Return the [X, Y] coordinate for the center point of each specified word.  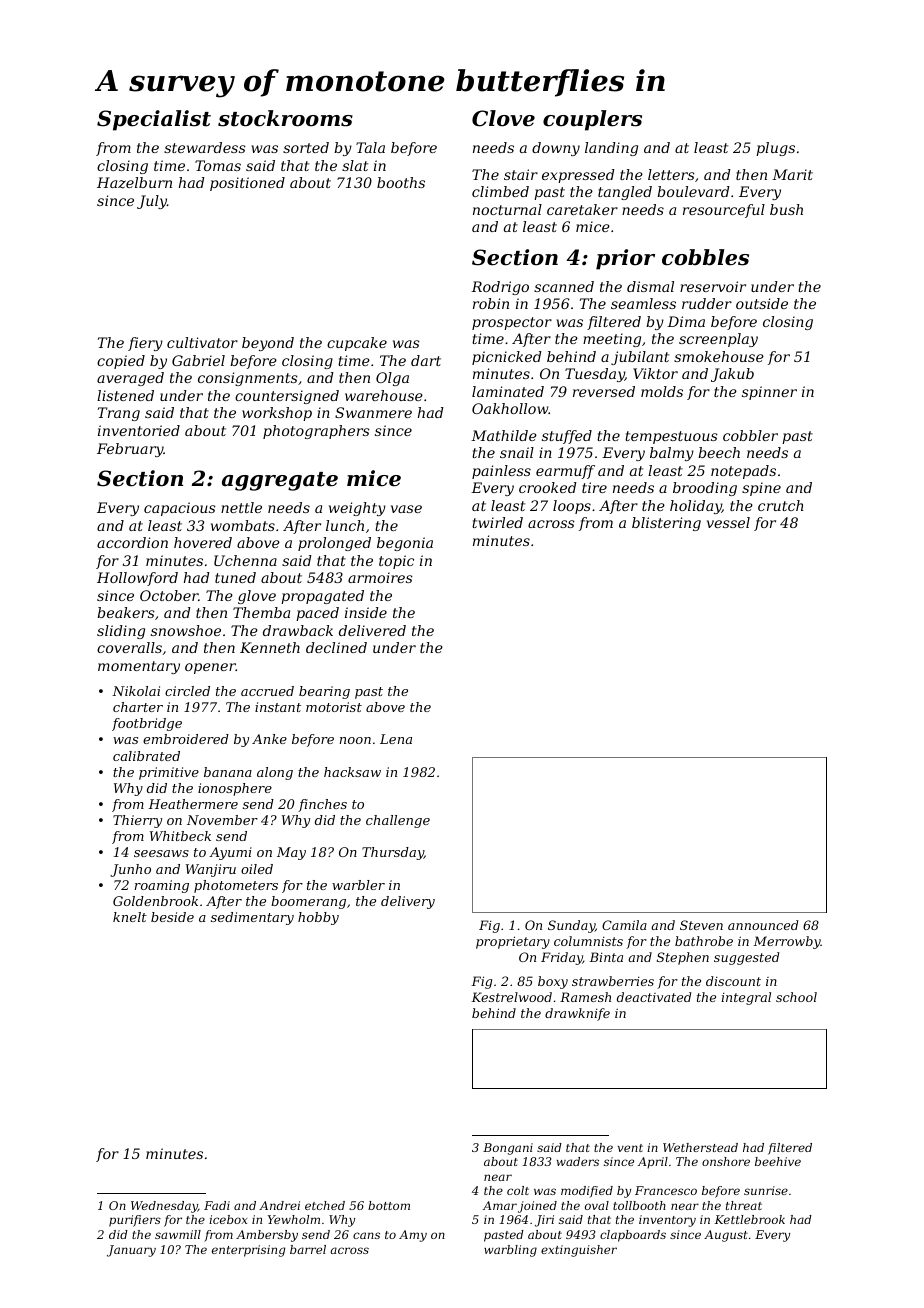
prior [625, 259]
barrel [308, 1249]
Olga [392, 379]
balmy [672, 454]
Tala [370, 147]
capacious [180, 509]
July [152, 202]
